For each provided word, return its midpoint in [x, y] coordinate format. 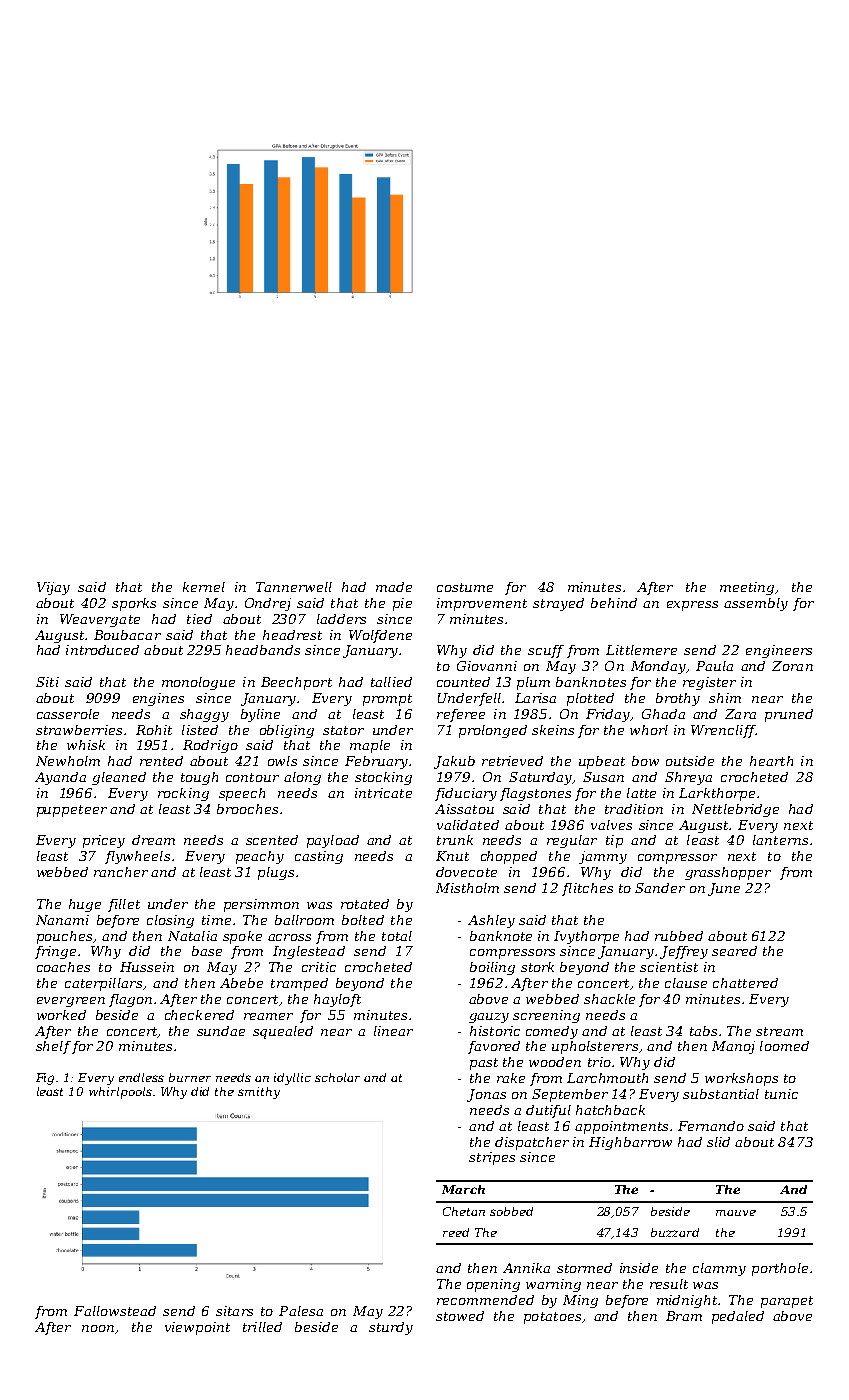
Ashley [491, 921]
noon [98, 1328]
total [397, 936]
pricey [104, 841]
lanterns [780, 840]
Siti [47, 682]
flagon [130, 1000]
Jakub [454, 762]
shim [725, 698]
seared [734, 951]
